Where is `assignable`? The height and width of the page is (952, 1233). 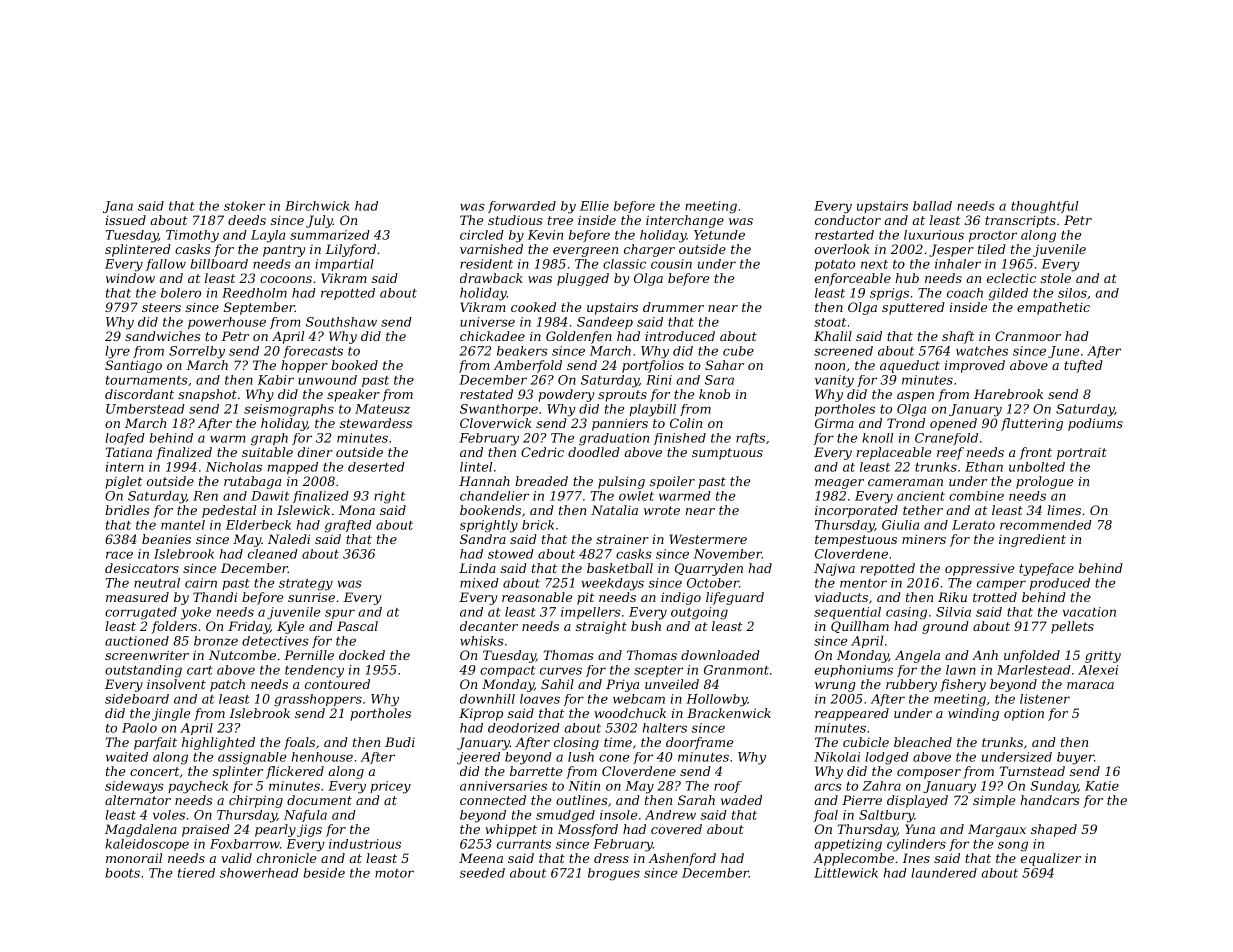 assignable is located at coordinates (252, 758).
